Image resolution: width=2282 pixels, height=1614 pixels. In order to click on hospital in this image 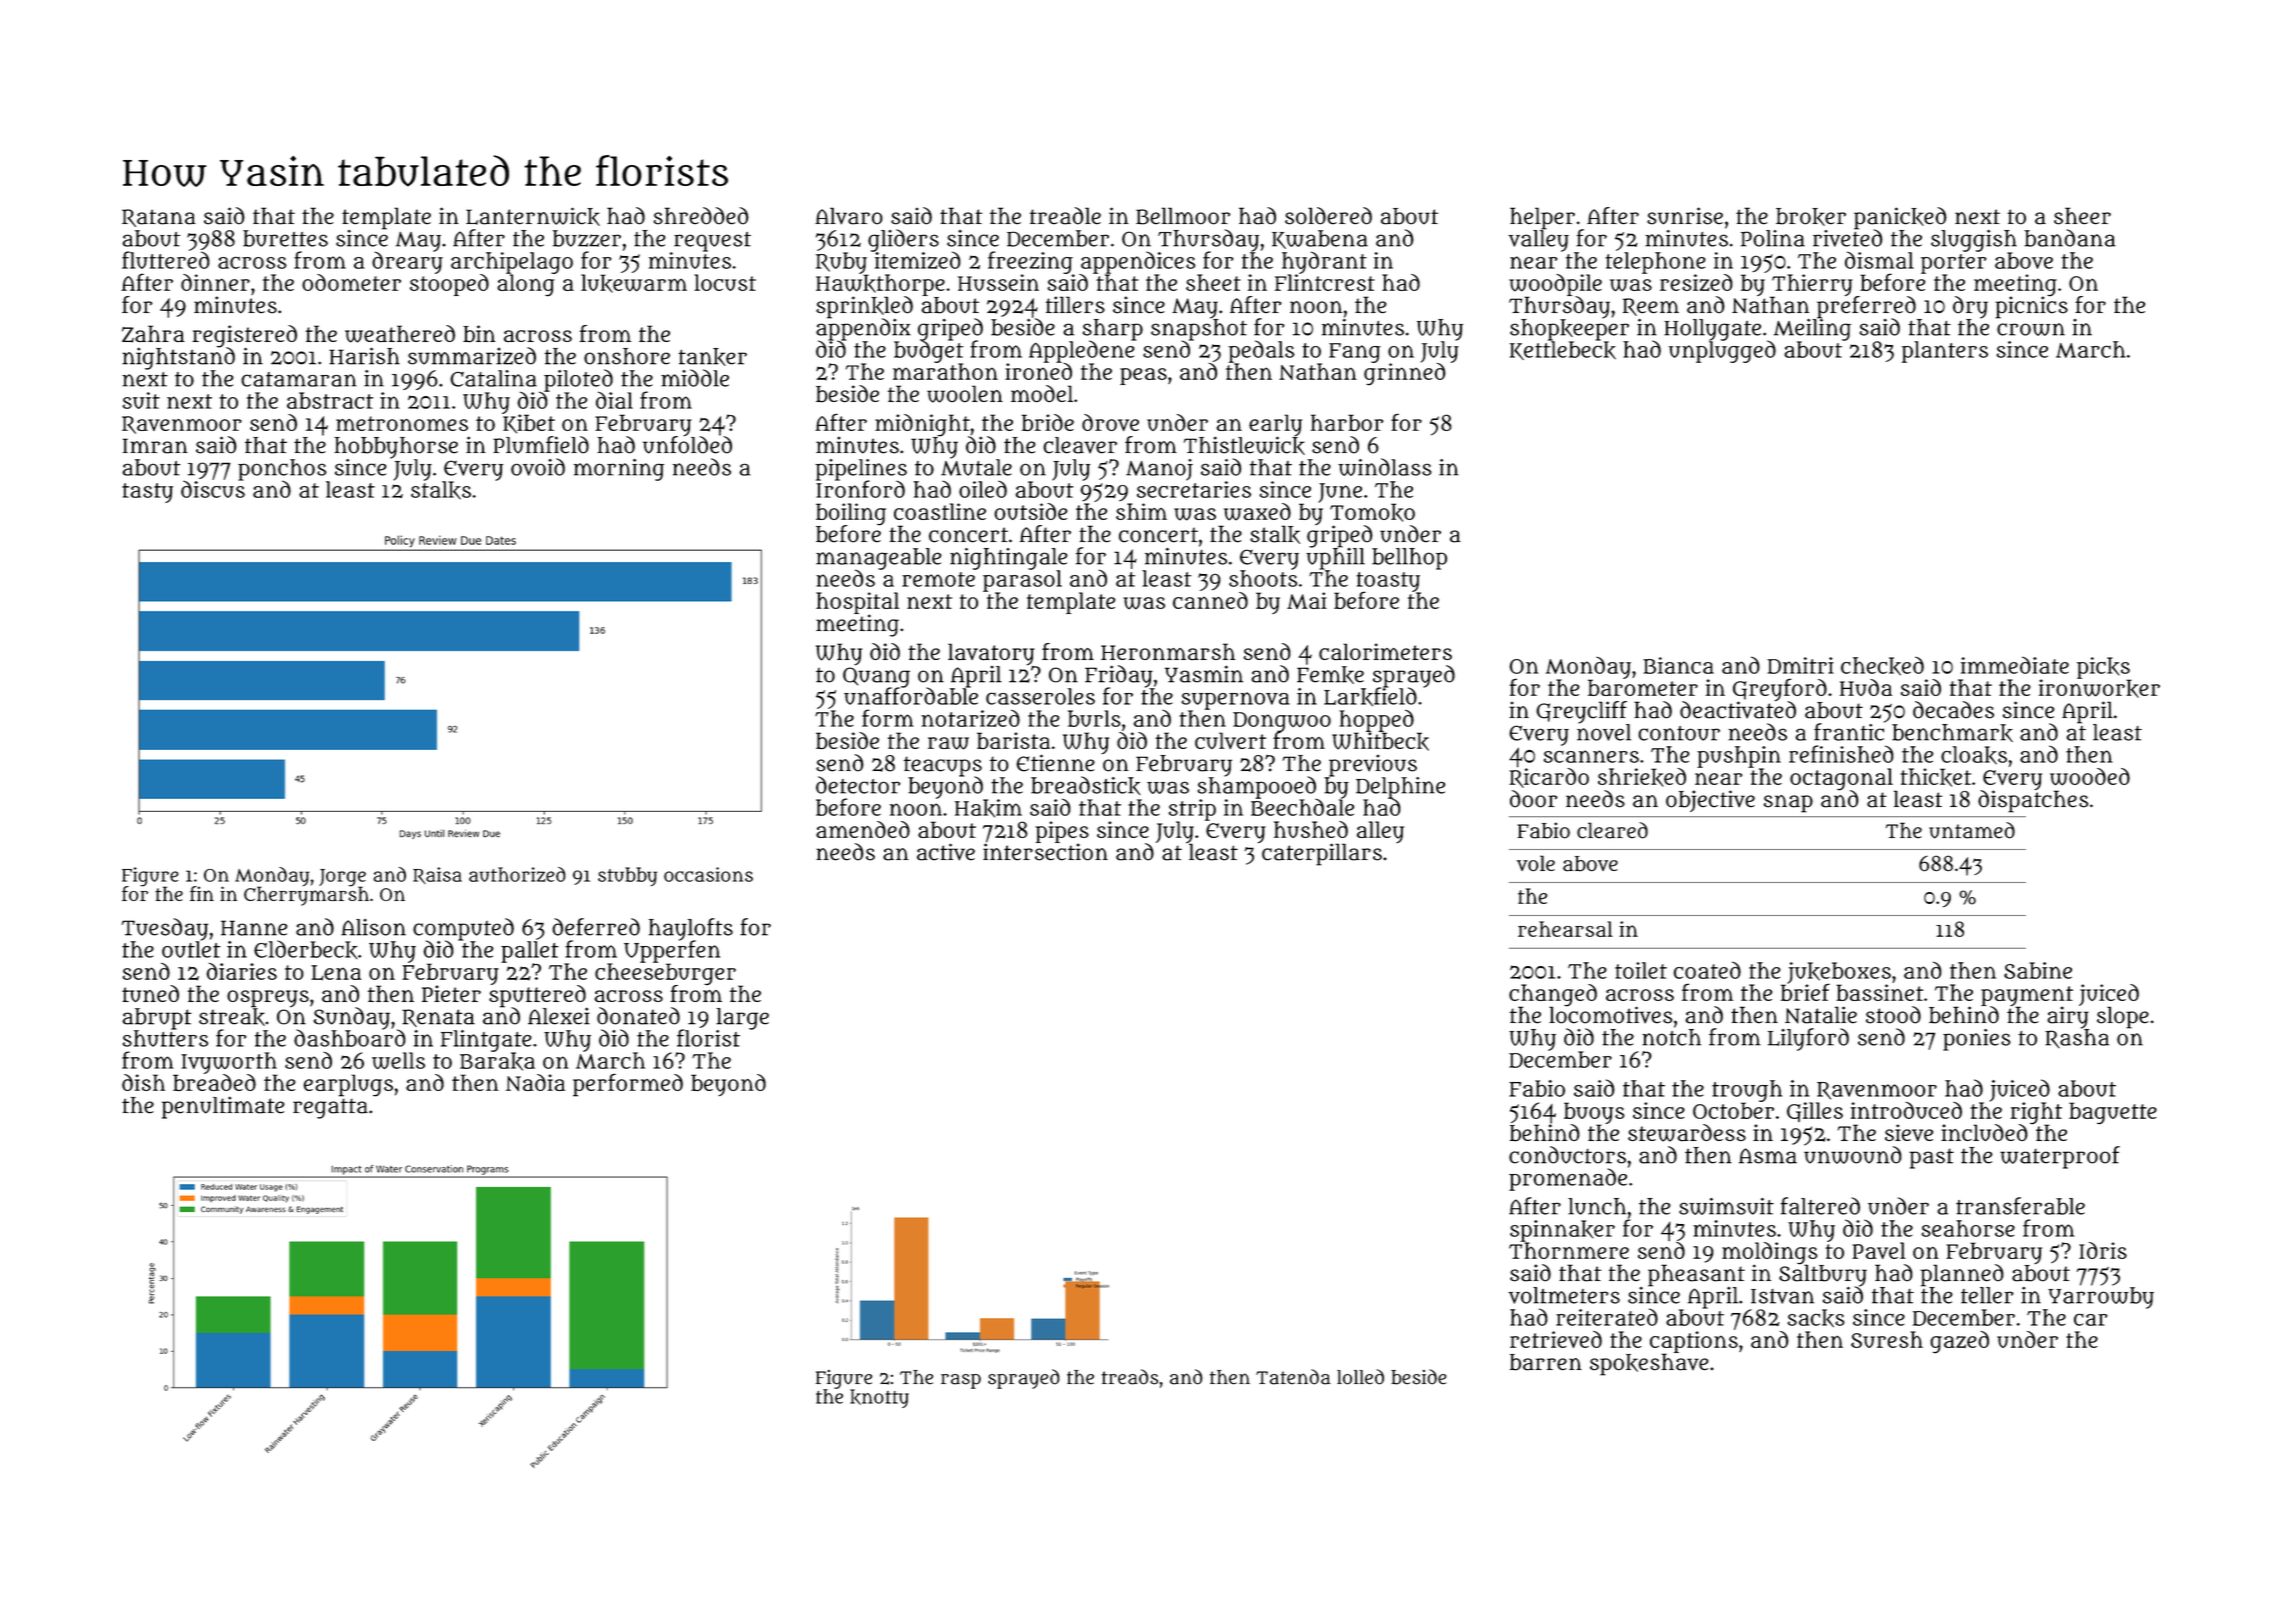, I will do `click(857, 603)`.
